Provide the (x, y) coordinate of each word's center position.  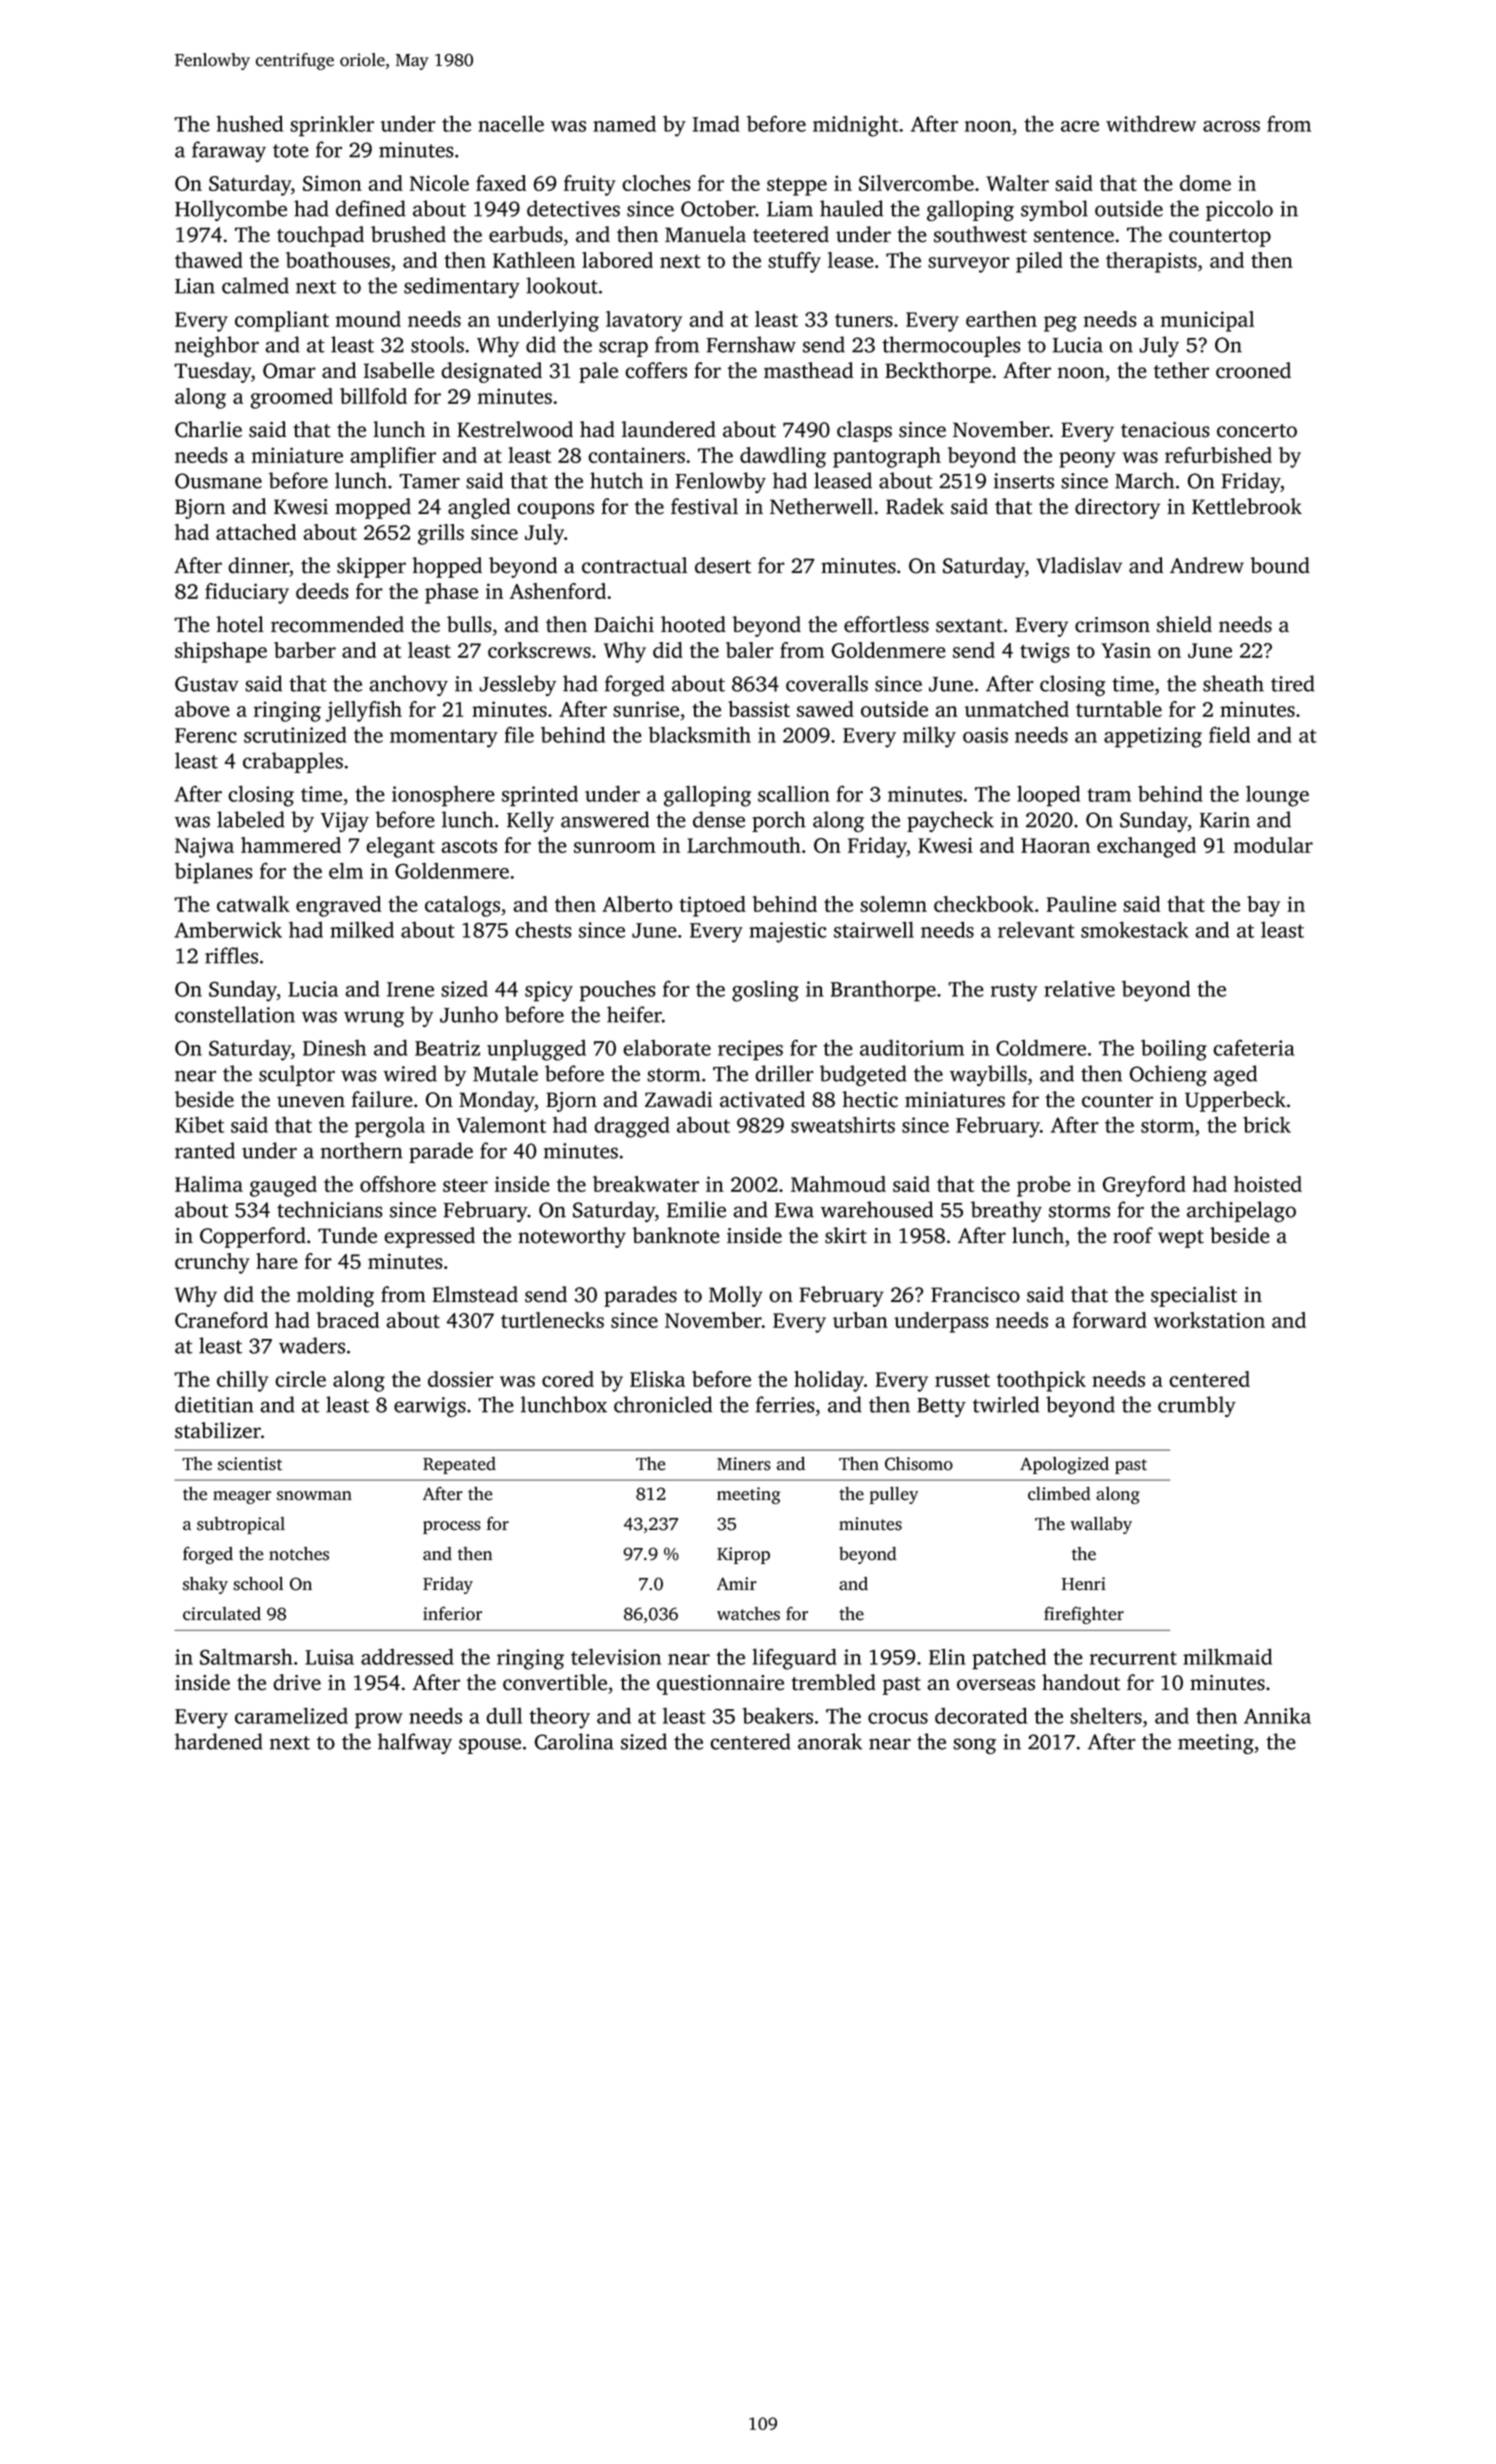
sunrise (646, 709)
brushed (408, 234)
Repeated (459, 1465)
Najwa (204, 847)
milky (929, 737)
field (1229, 734)
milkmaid (1227, 1656)
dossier (461, 1379)
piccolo (1239, 210)
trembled (833, 1682)
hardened (219, 1741)
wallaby (1101, 1525)
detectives (573, 208)
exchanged (1146, 847)
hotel (240, 624)
